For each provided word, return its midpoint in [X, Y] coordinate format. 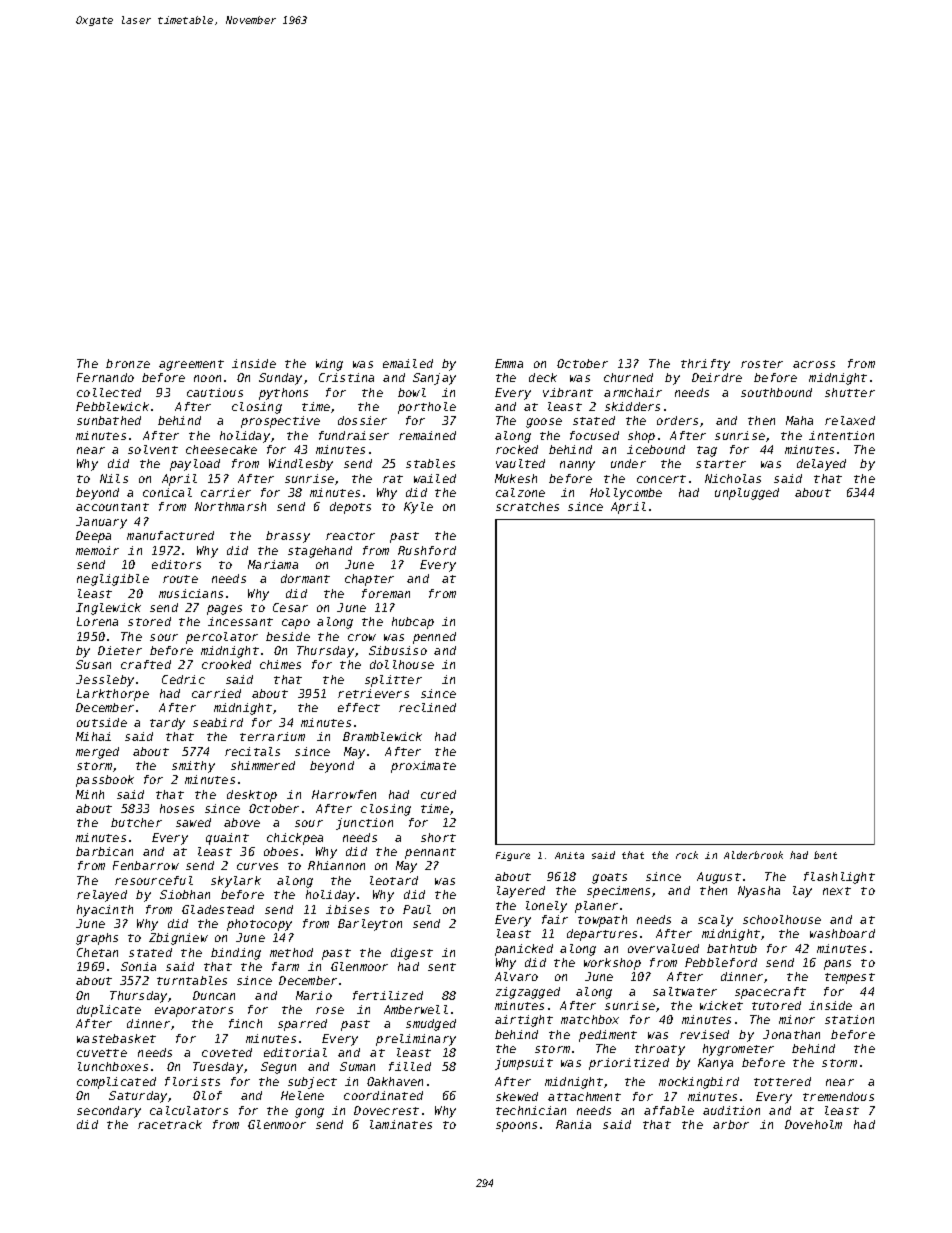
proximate [423, 767]
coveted [227, 1052]
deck [543, 377]
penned [434, 638]
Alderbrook [753, 855]
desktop [252, 796]
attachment [584, 1096]
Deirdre [717, 377]
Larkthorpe [113, 695]
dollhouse [402, 664]
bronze [128, 363]
